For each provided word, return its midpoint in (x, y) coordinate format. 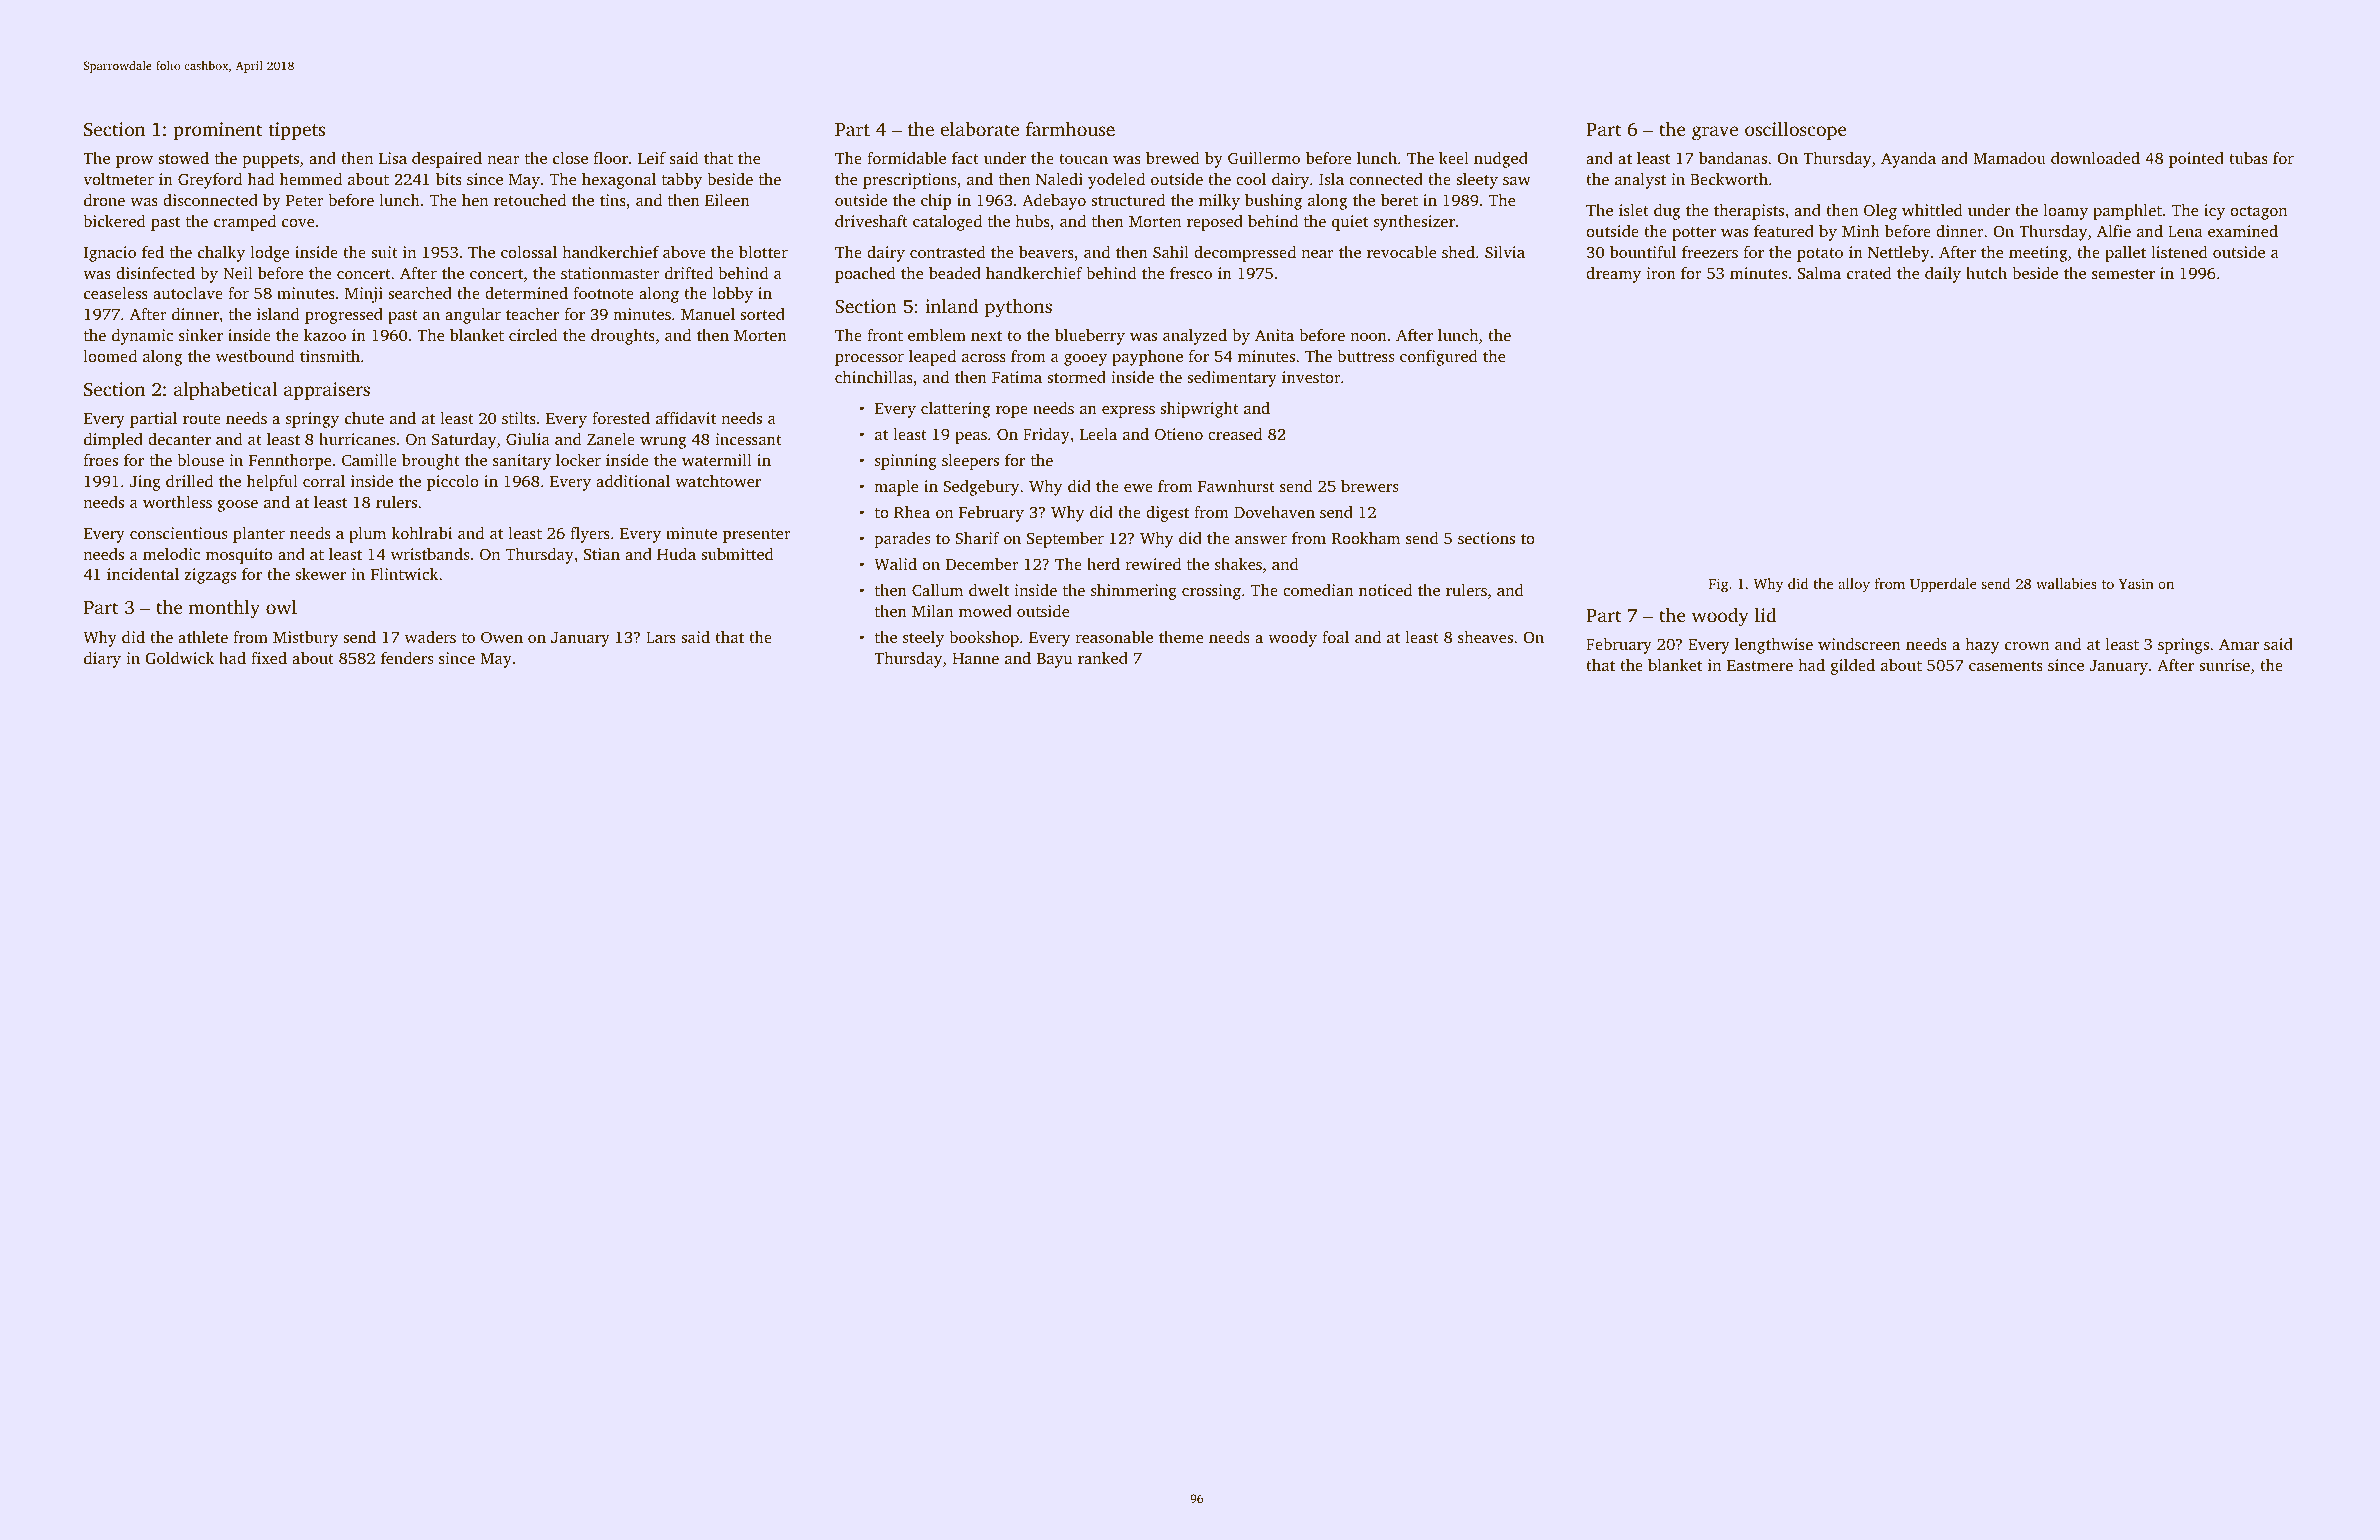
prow (134, 162)
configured (1439, 358)
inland (952, 306)
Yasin (2136, 583)
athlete (203, 637)
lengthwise (1774, 646)
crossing (1211, 592)
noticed (1385, 590)
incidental (143, 574)
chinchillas (874, 377)
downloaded (2095, 158)
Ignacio (110, 254)
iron (1661, 273)
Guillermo (1264, 158)
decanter (179, 439)
